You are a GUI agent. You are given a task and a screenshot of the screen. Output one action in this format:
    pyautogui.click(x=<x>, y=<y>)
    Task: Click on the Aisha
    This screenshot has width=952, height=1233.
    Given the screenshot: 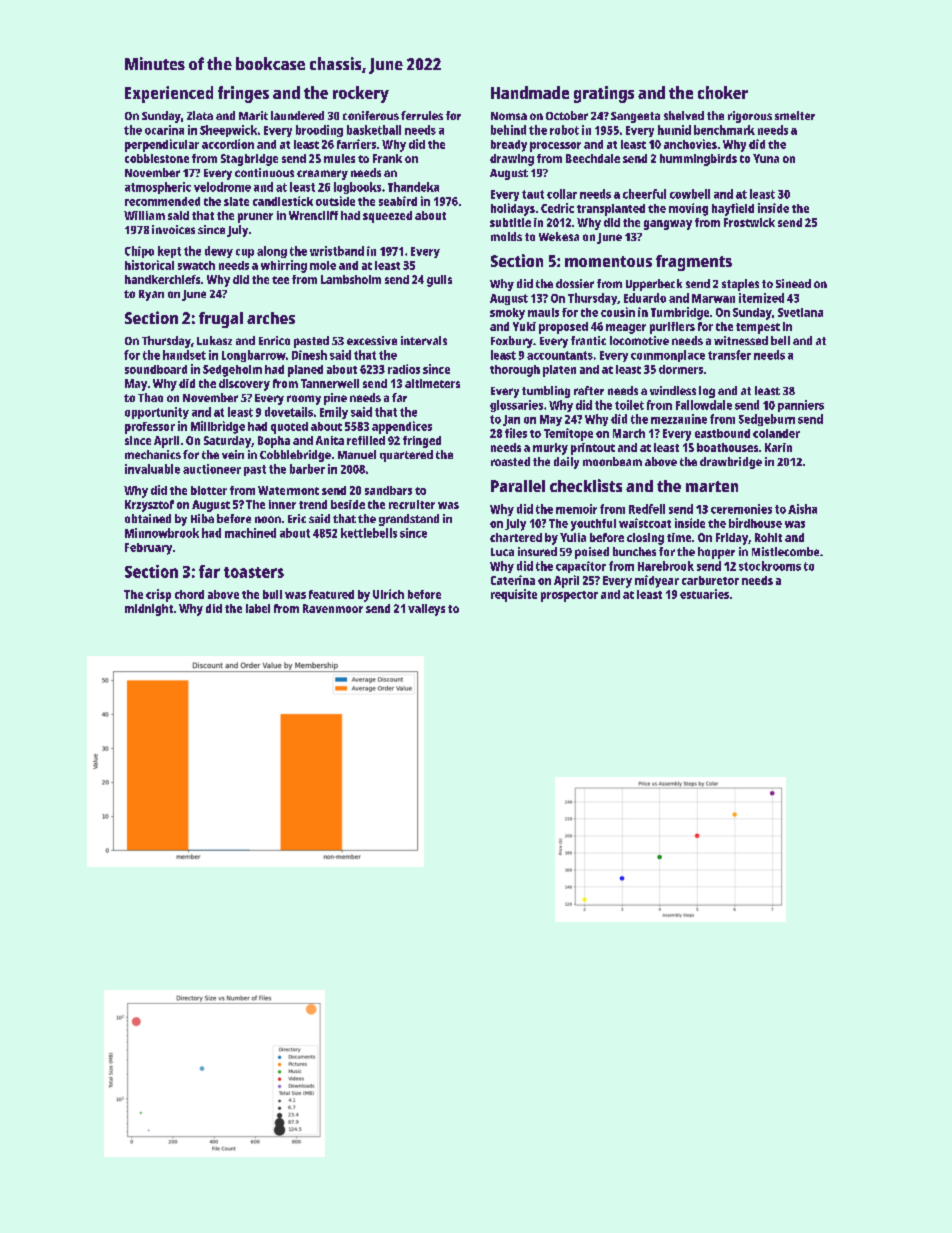 What is the action you would take?
    pyautogui.click(x=802, y=509)
